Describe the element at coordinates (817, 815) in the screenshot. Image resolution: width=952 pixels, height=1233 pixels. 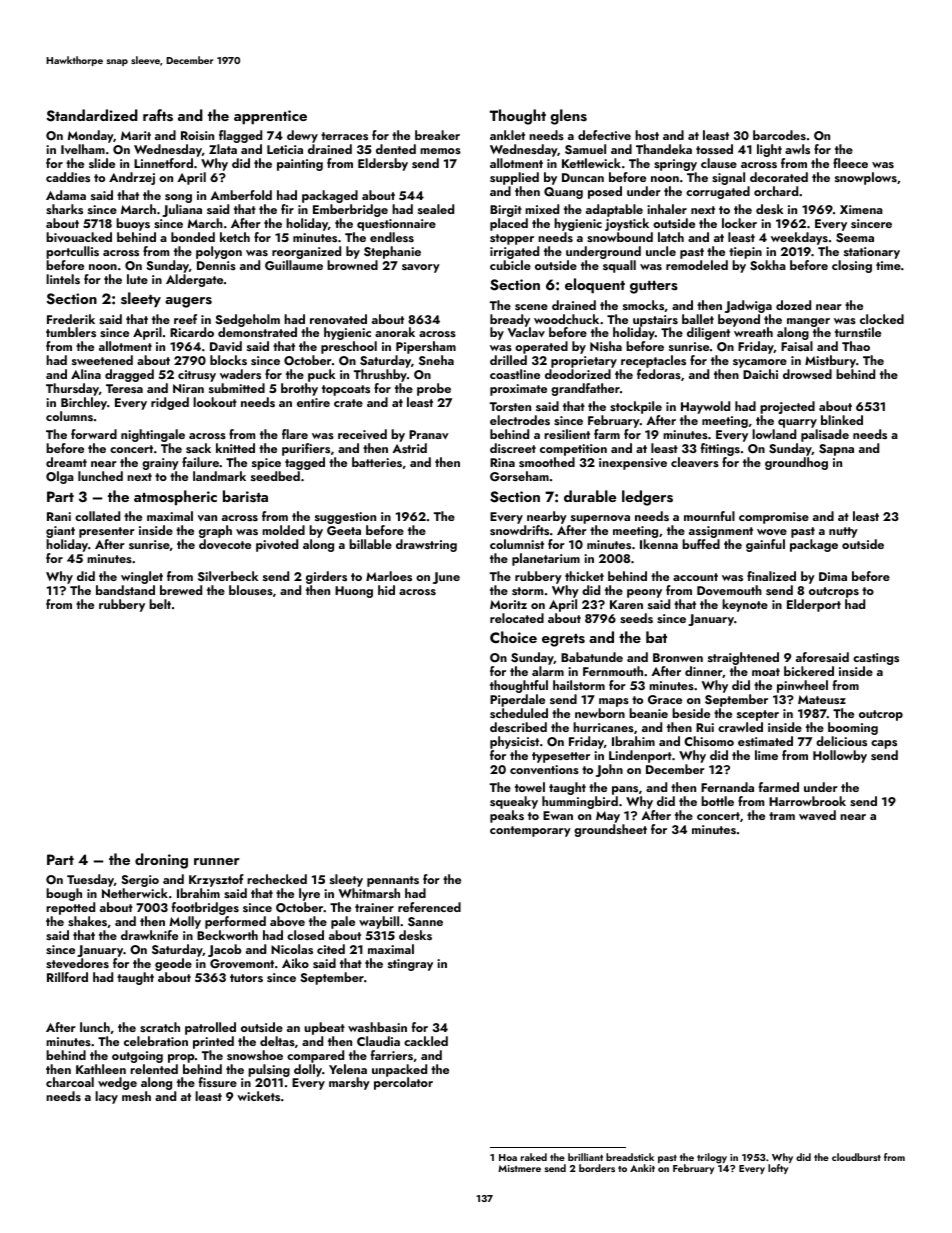
I see `waved` at that location.
